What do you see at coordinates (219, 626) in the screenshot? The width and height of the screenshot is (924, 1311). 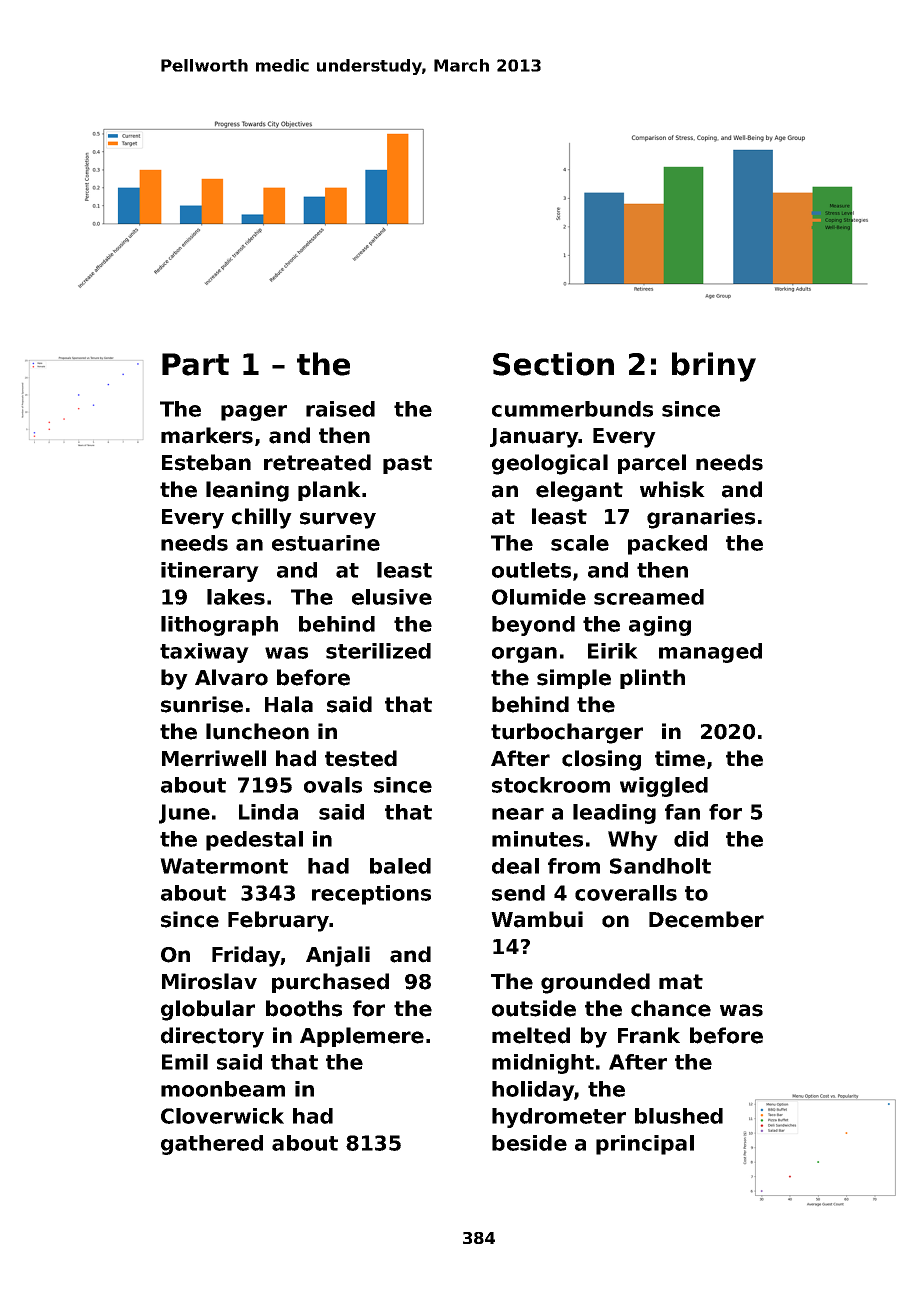 I see `lithograph` at bounding box center [219, 626].
